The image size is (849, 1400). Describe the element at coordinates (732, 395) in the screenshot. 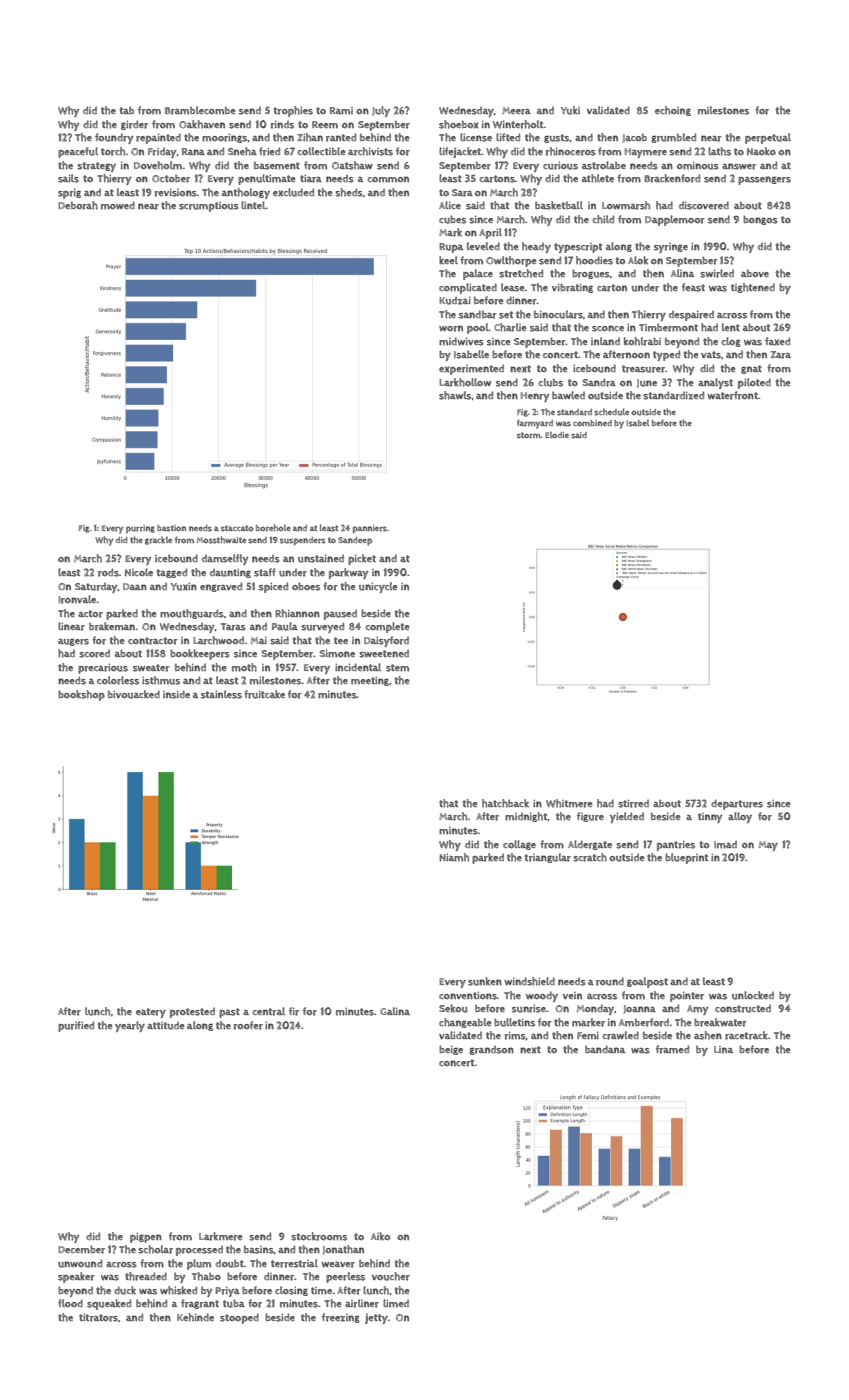

I see `waterfront` at that location.
